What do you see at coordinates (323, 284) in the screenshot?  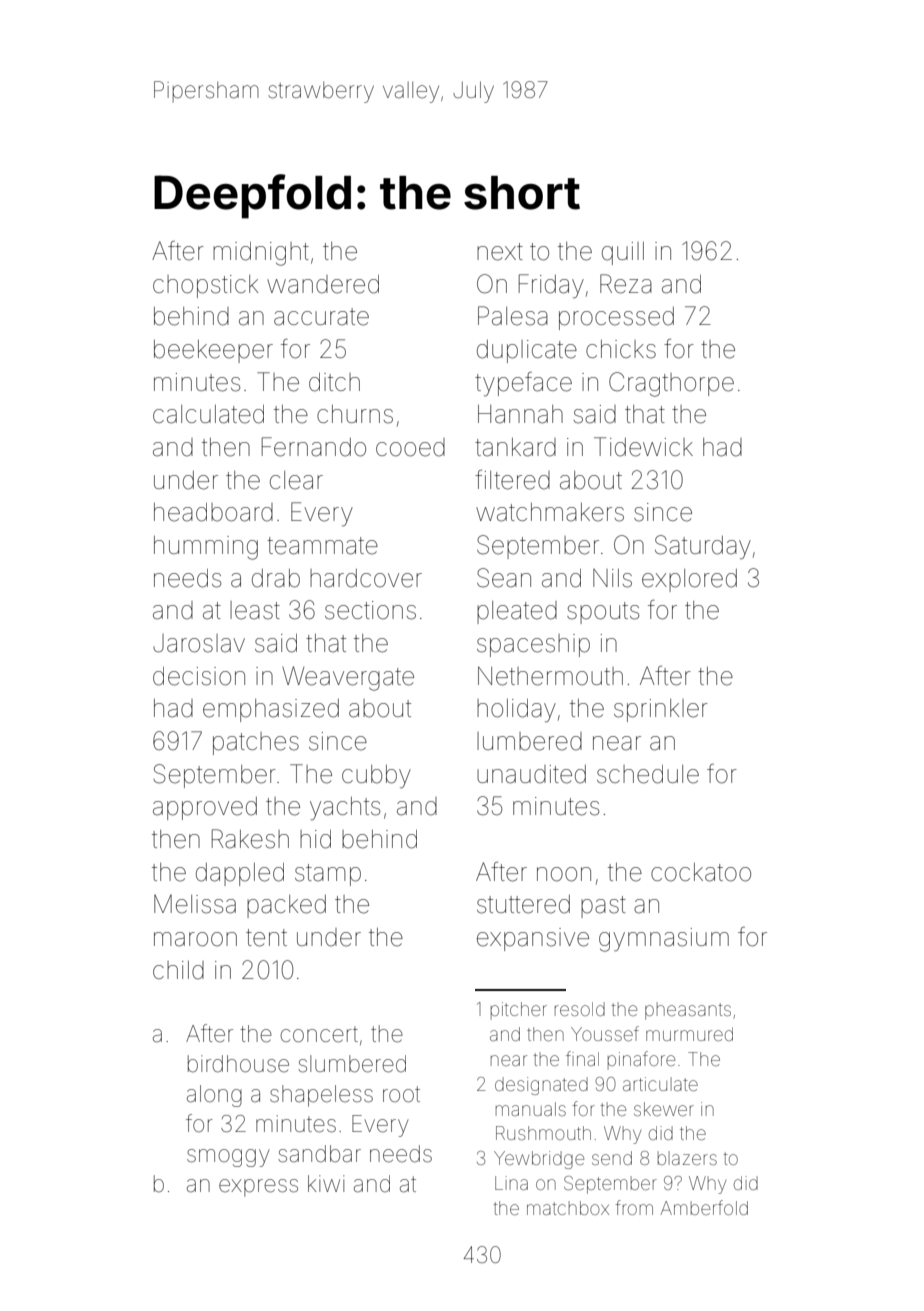 I see `wandered` at bounding box center [323, 284].
